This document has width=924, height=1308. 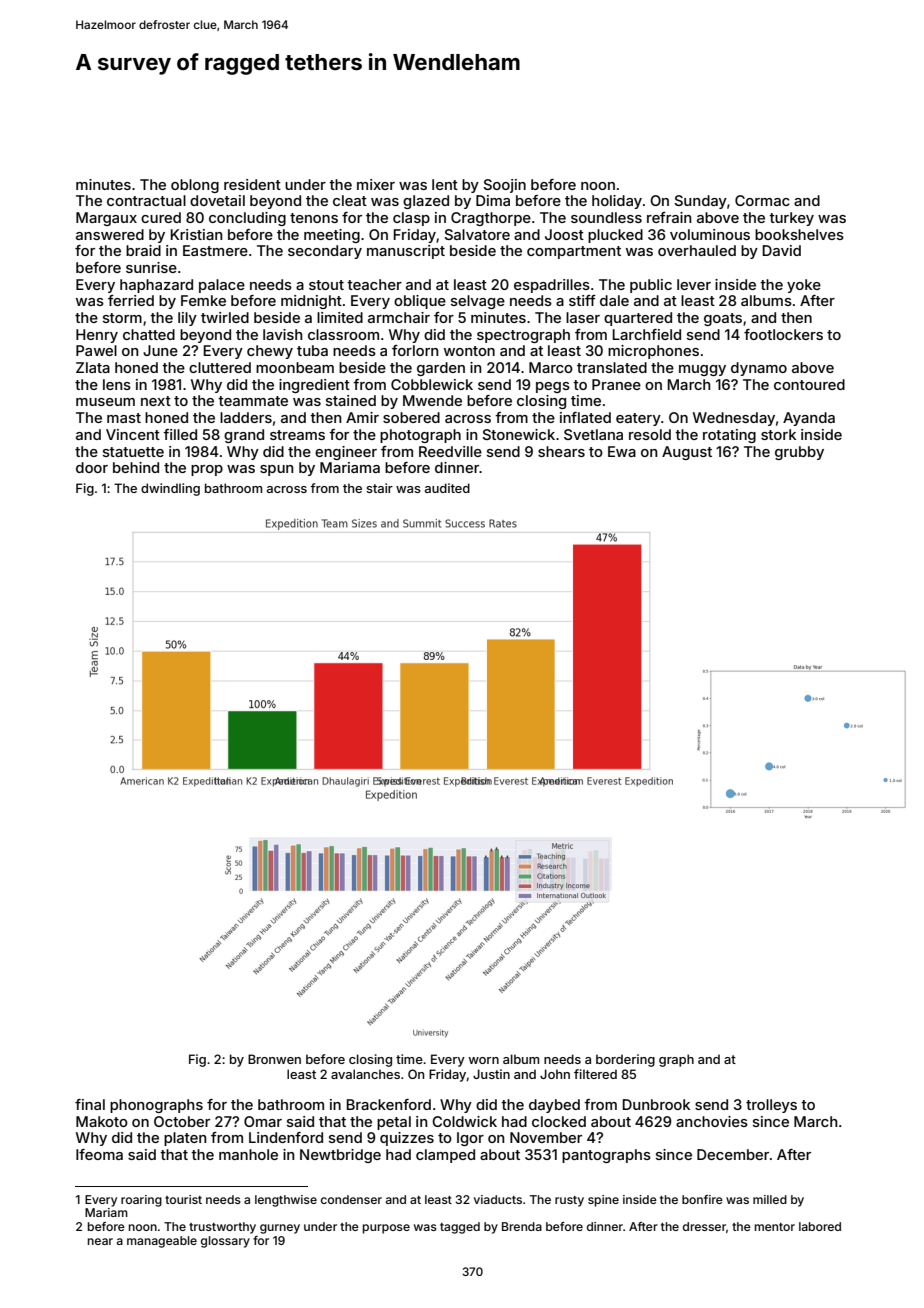 I want to click on Newtbridge, so click(x=340, y=1156).
